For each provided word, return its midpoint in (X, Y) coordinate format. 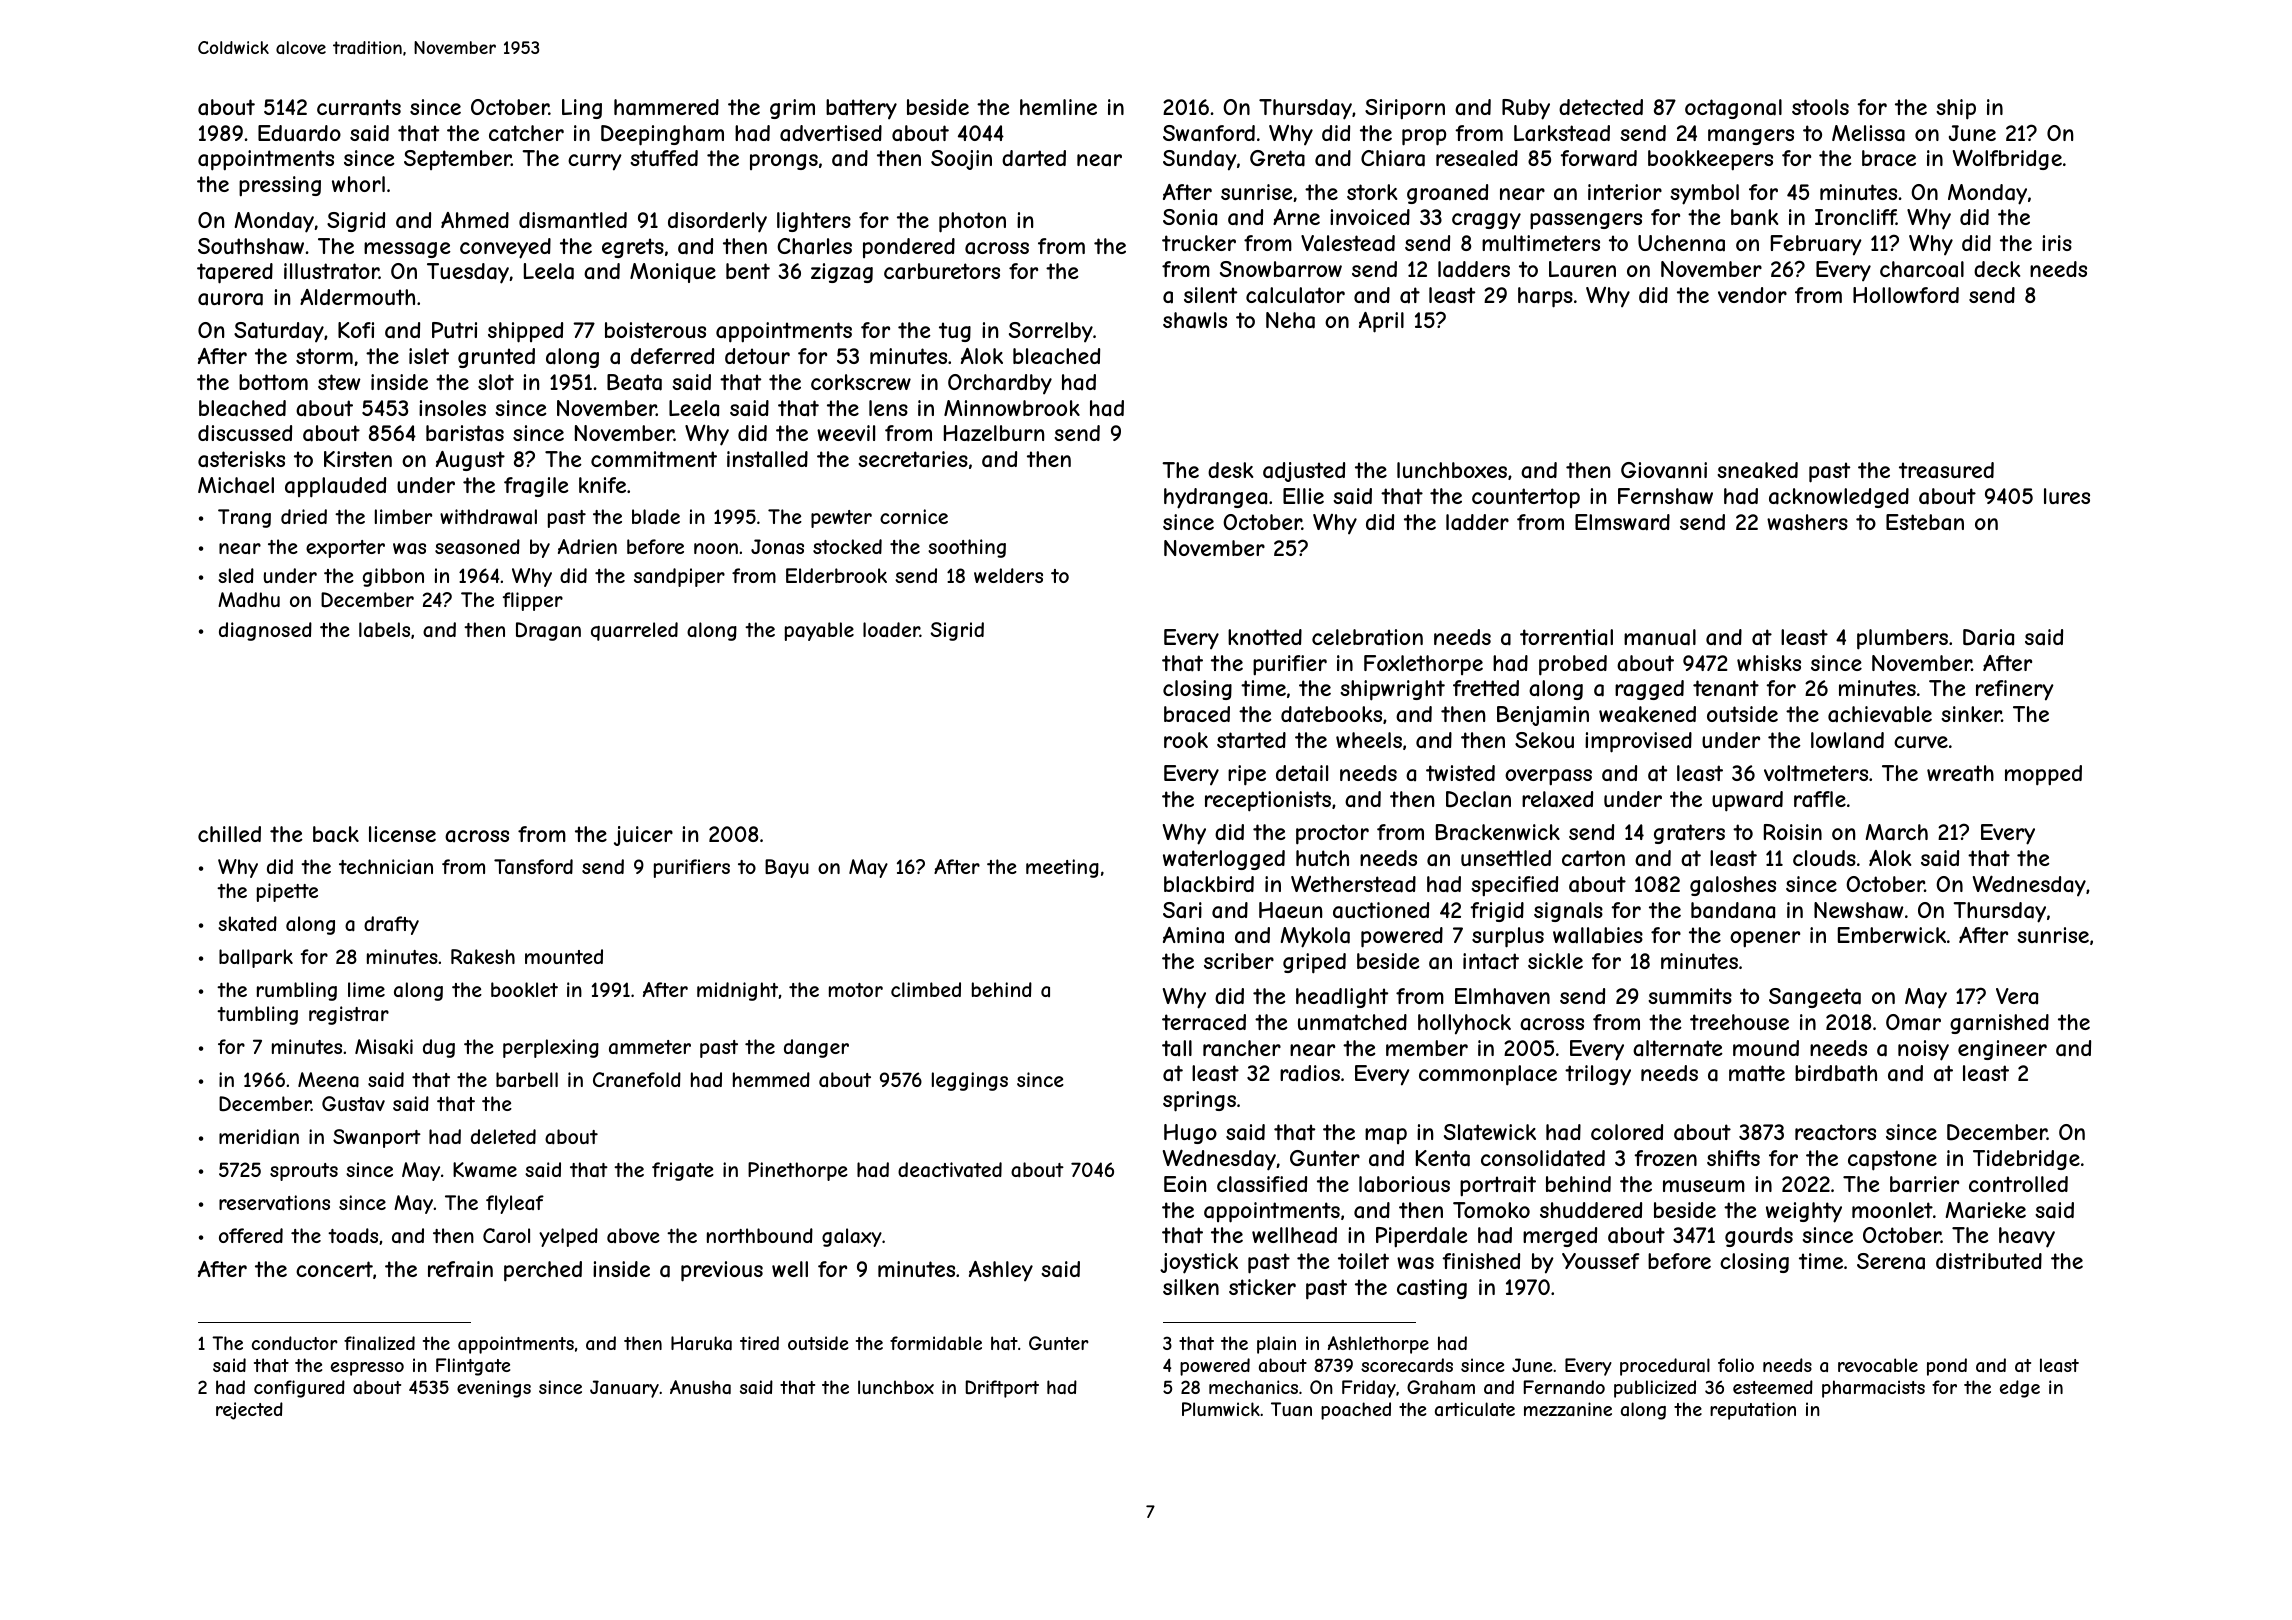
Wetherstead (1353, 884)
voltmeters (1816, 773)
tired (759, 1343)
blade (656, 516)
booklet (524, 989)
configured (299, 1389)
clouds (1824, 858)
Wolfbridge (2007, 159)
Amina (1193, 935)
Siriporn (1405, 109)
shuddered (1591, 1210)
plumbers (1902, 639)
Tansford (533, 867)
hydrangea (1215, 498)
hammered (666, 107)
